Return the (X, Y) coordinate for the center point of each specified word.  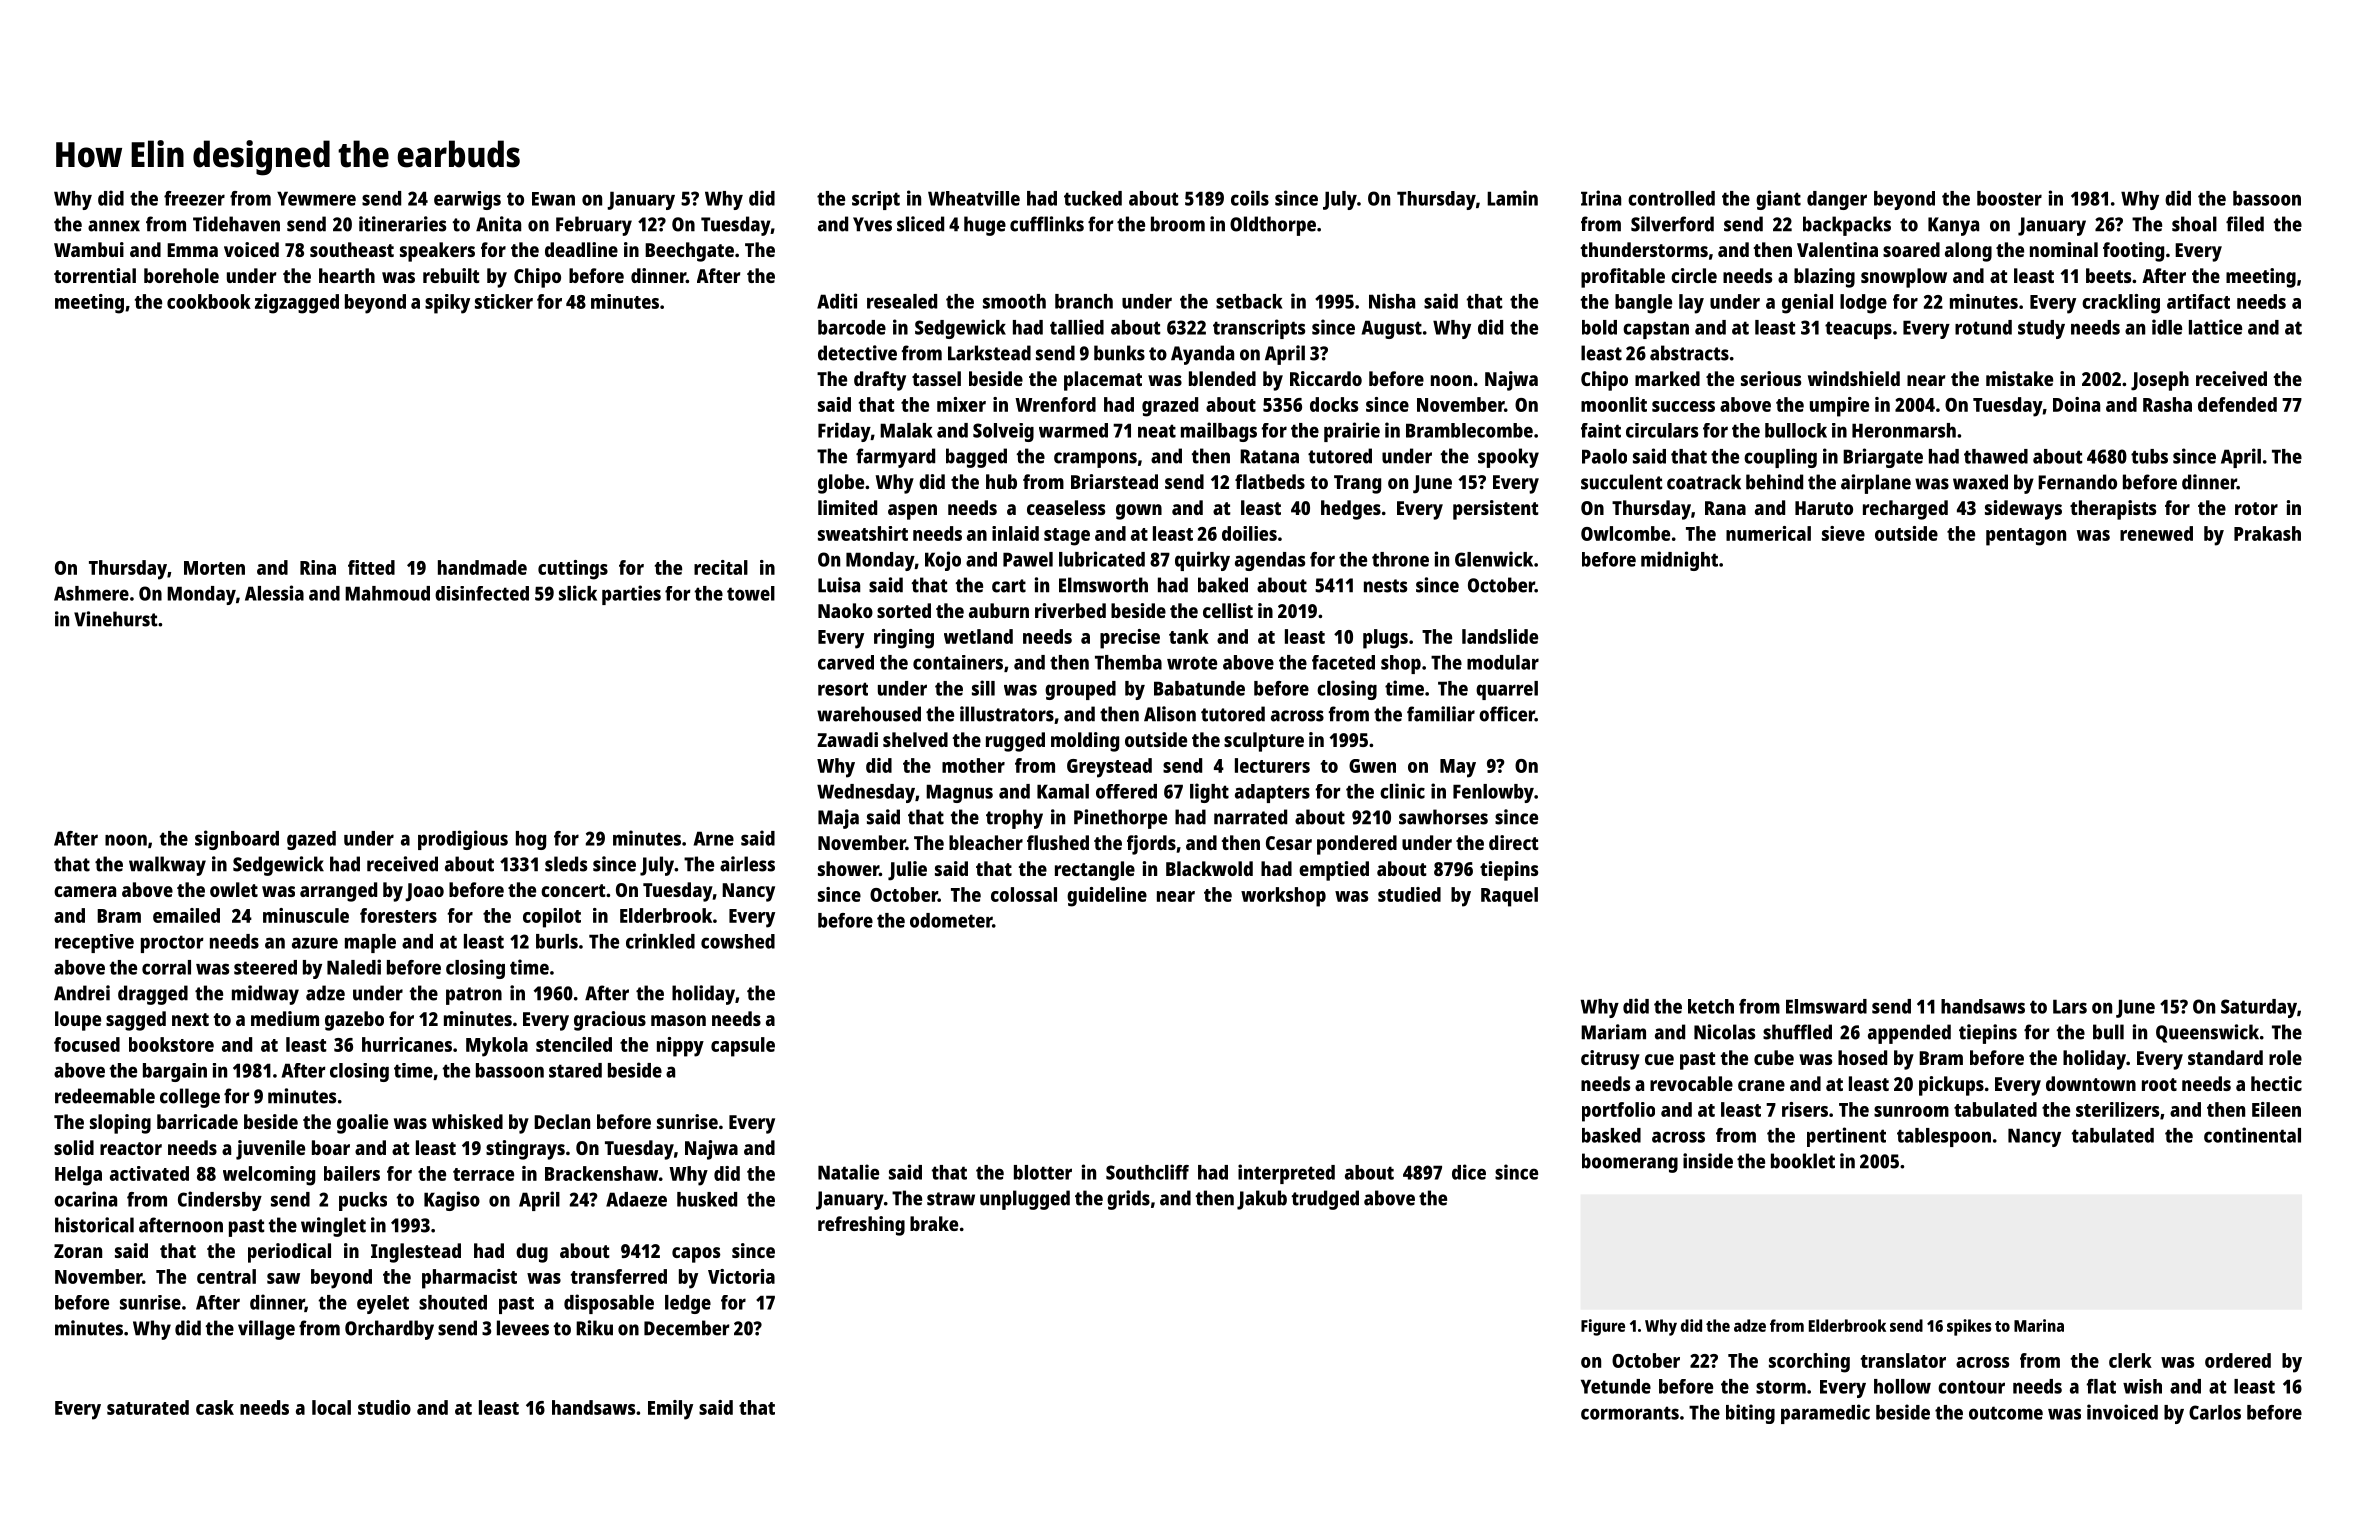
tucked (1093, 198)
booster (2009, 198)
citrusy (1610, 1060)
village (266, 1330)
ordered (2238, 1360)
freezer (194, 198)
